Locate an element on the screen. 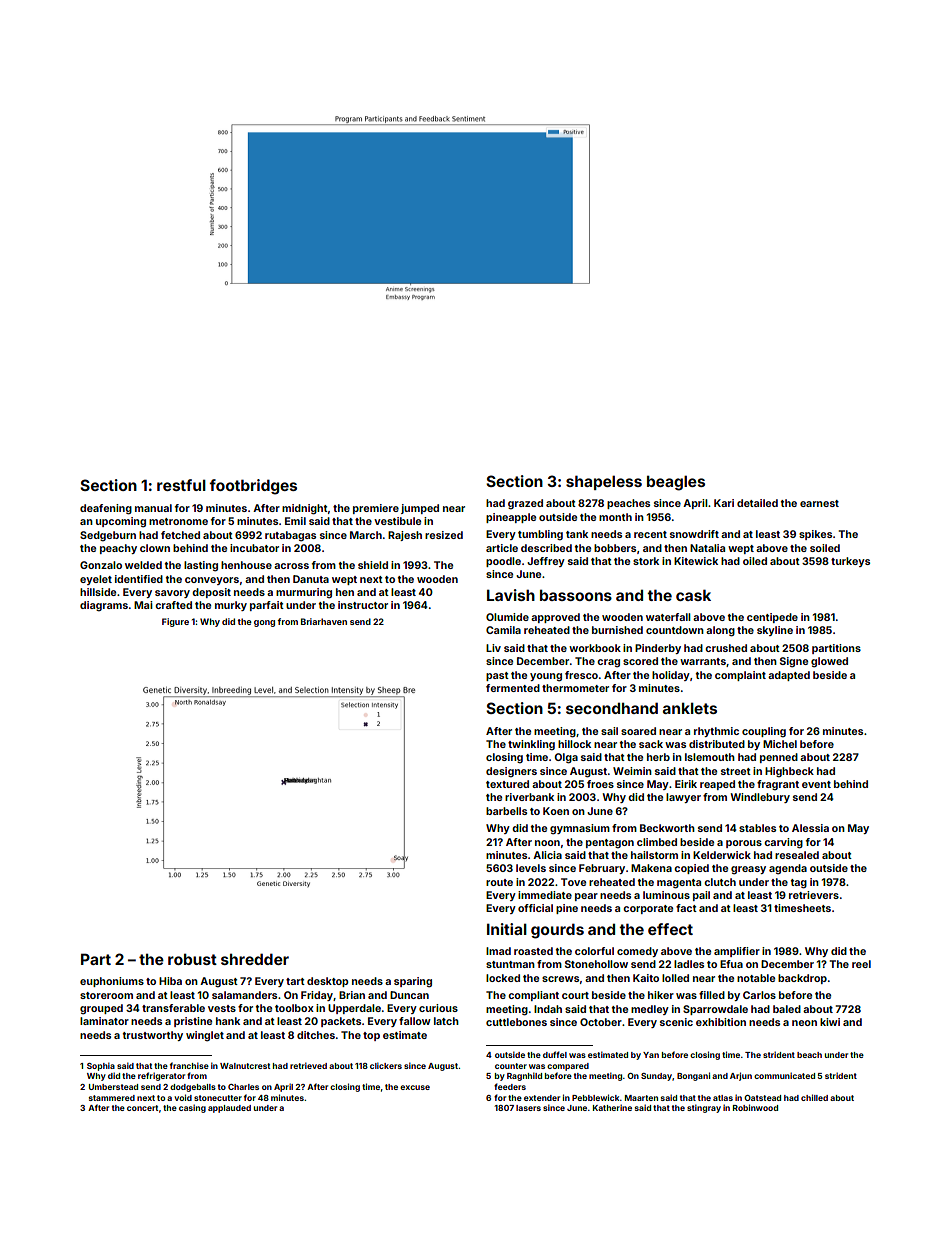 The width and height of the screenshot is (952, 1233). turkeys is located at coordinates (850, 562).
